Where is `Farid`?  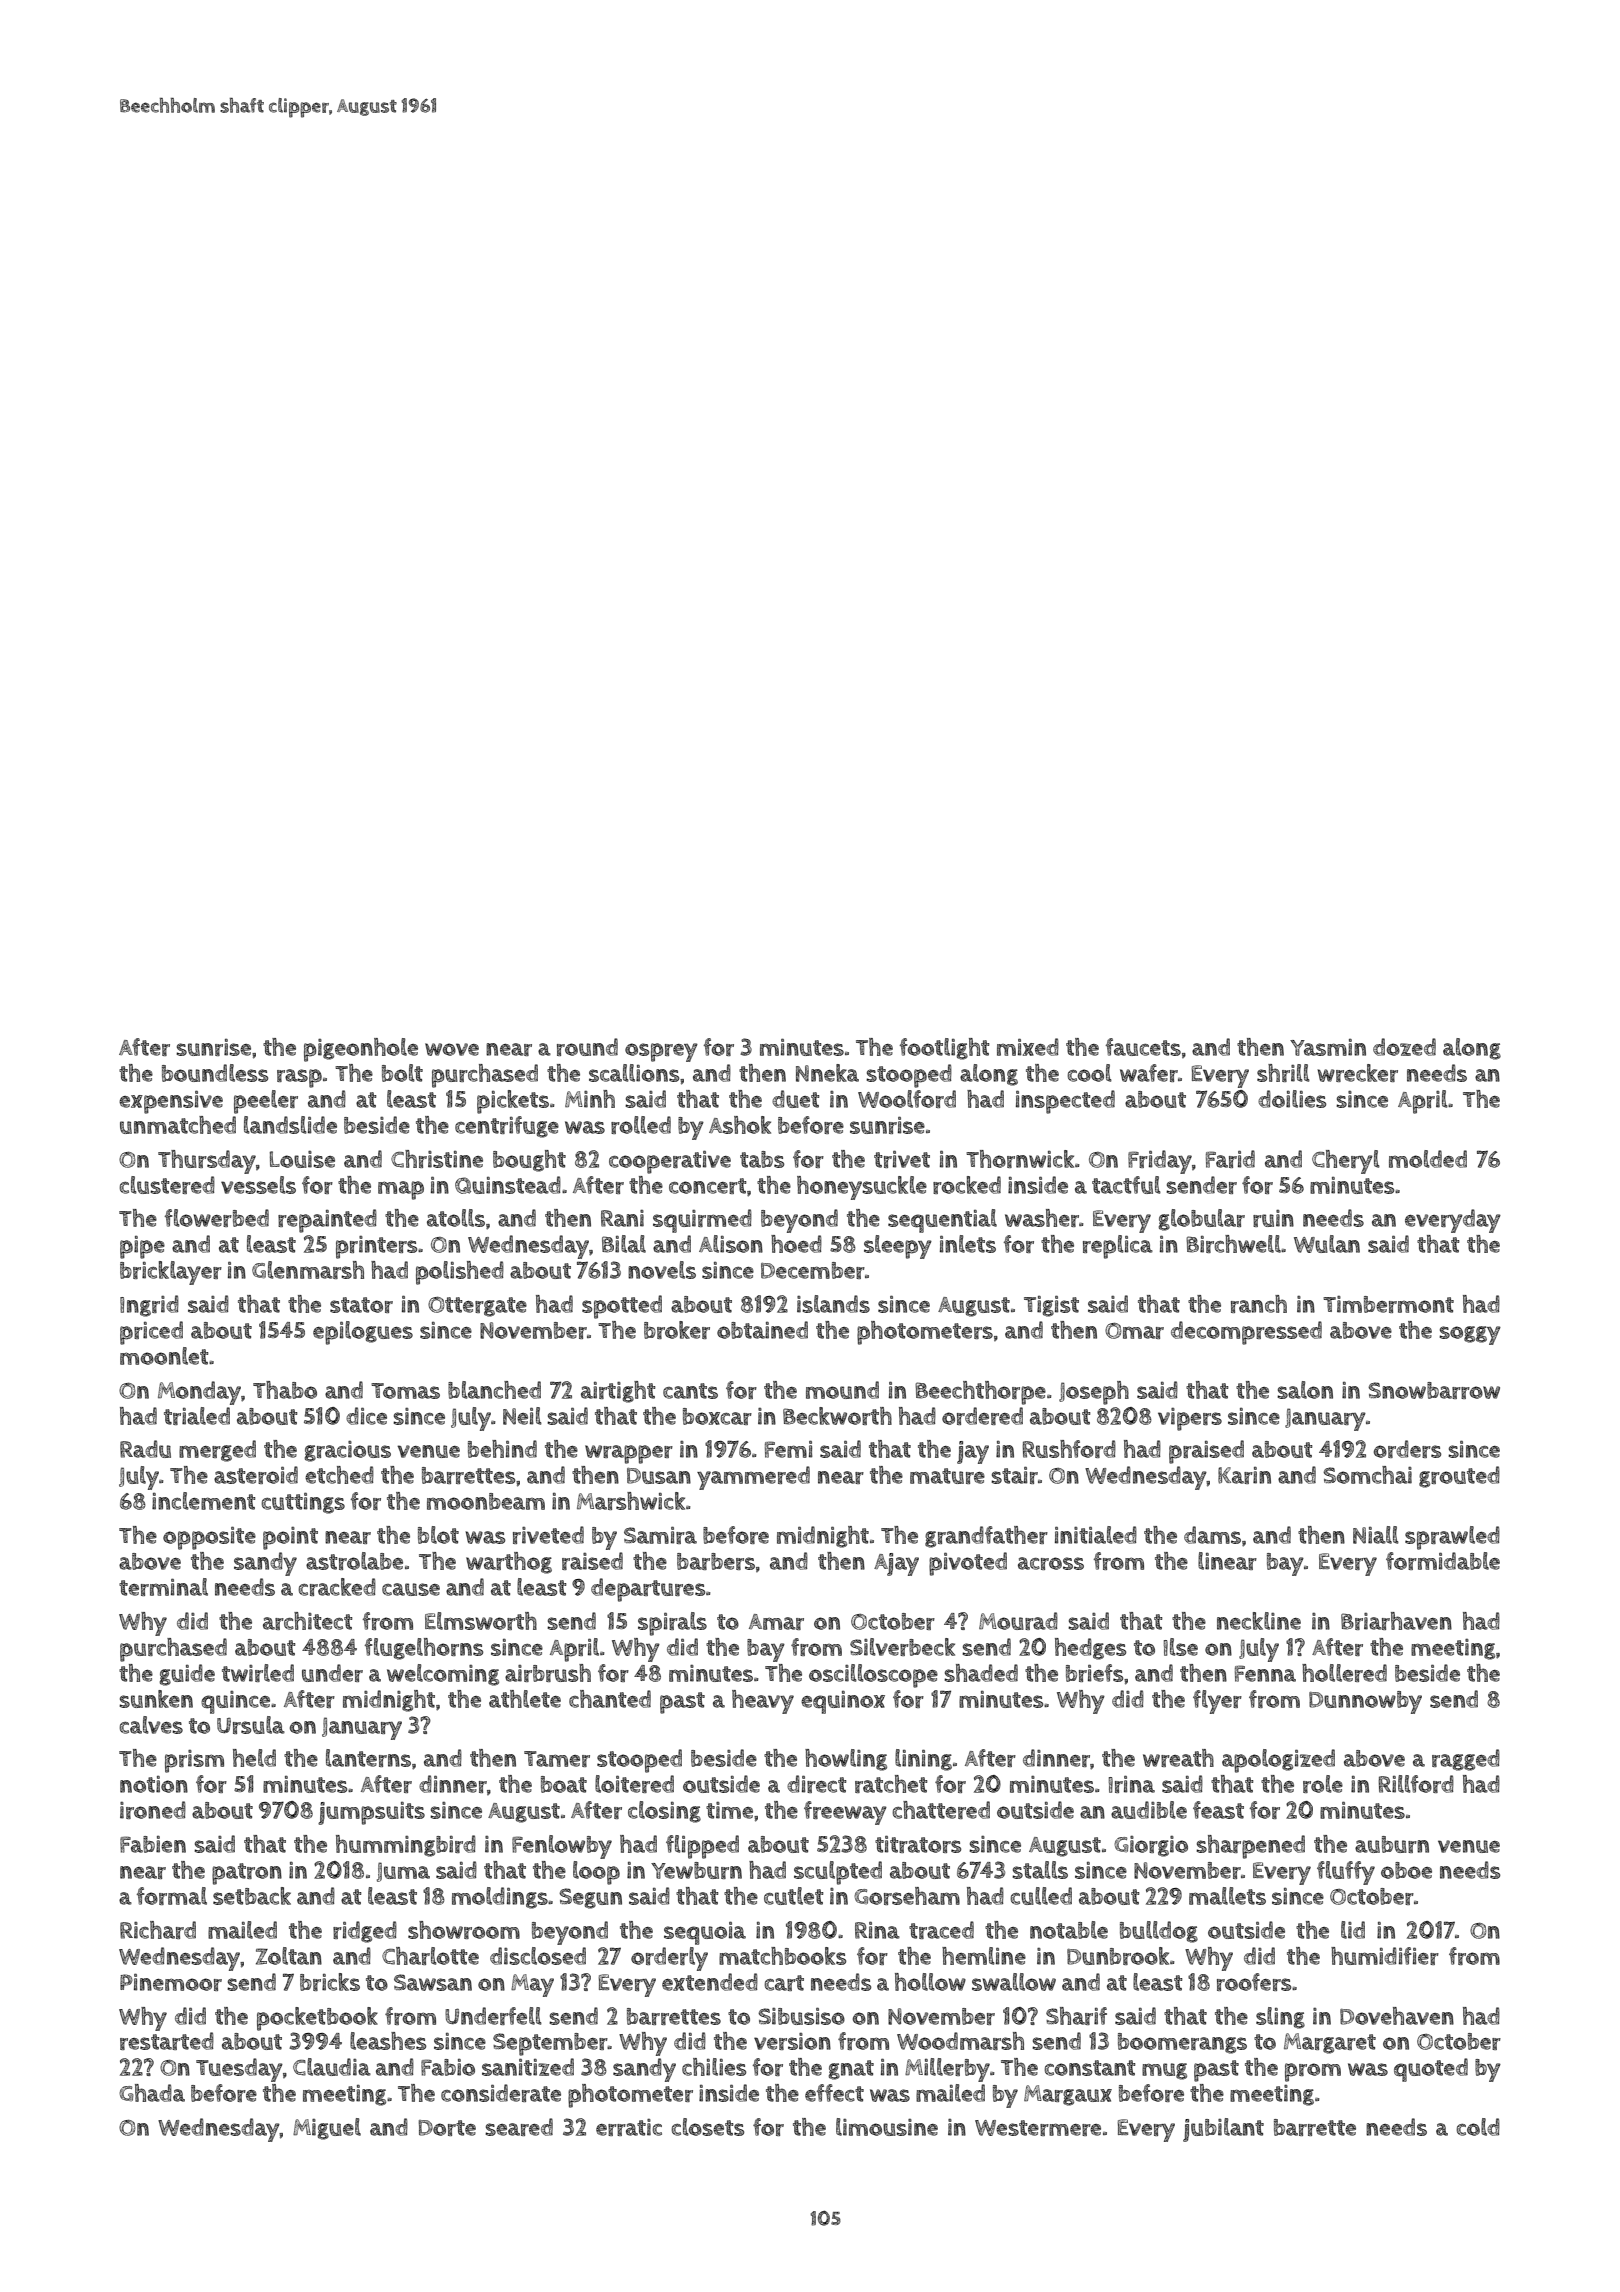 Farid is located at coordinates (1230, 1159).
